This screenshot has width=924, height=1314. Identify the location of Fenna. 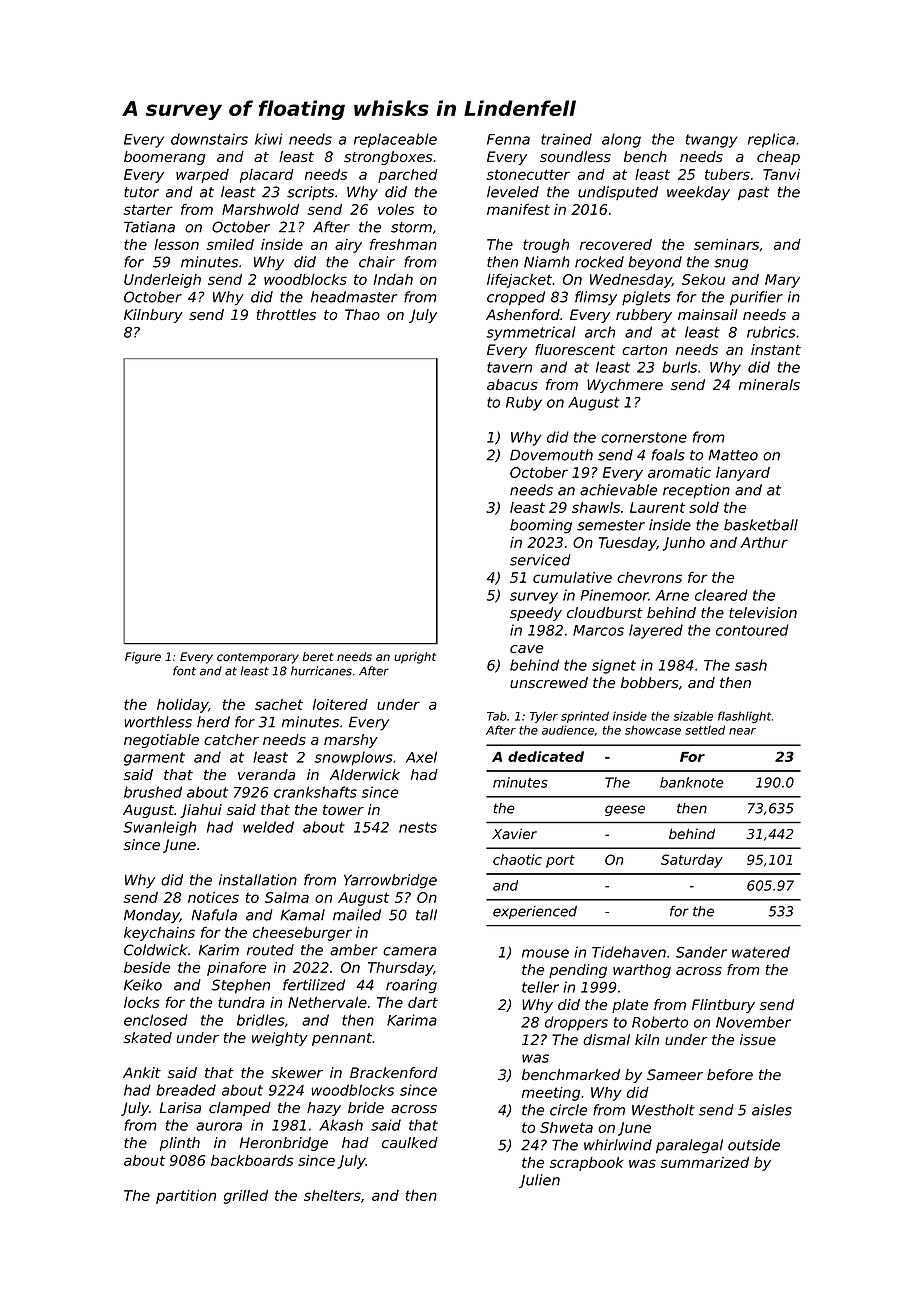
(508, 139).
